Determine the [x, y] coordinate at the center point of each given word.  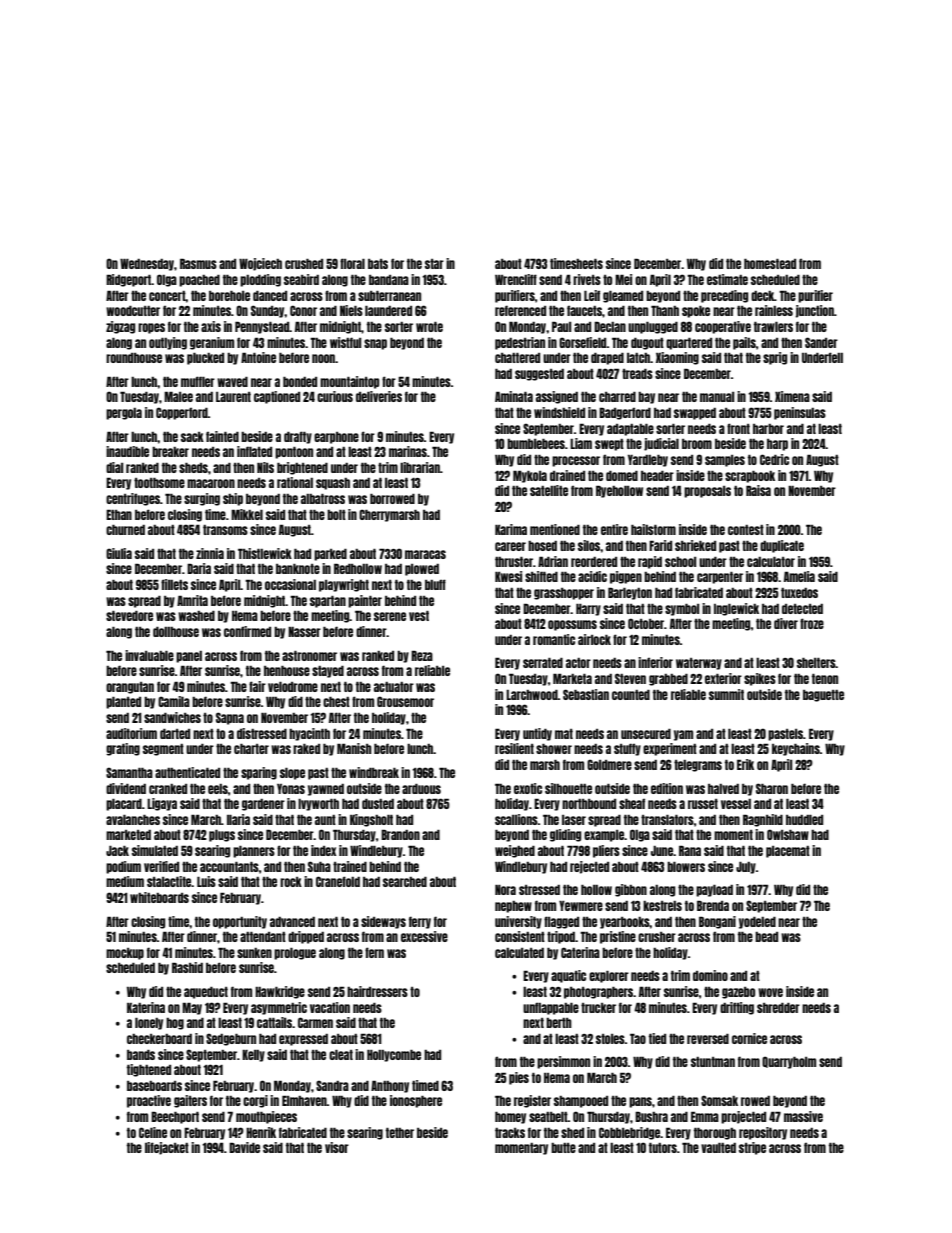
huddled [804, 820]
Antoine [258, 357]
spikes [760, 679]
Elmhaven [304, 1100]
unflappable [551, 1008]
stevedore [129, 616]
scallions [516, 819]
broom [697, 444]
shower [554, 749]
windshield [559, 412]
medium [125, 881]
